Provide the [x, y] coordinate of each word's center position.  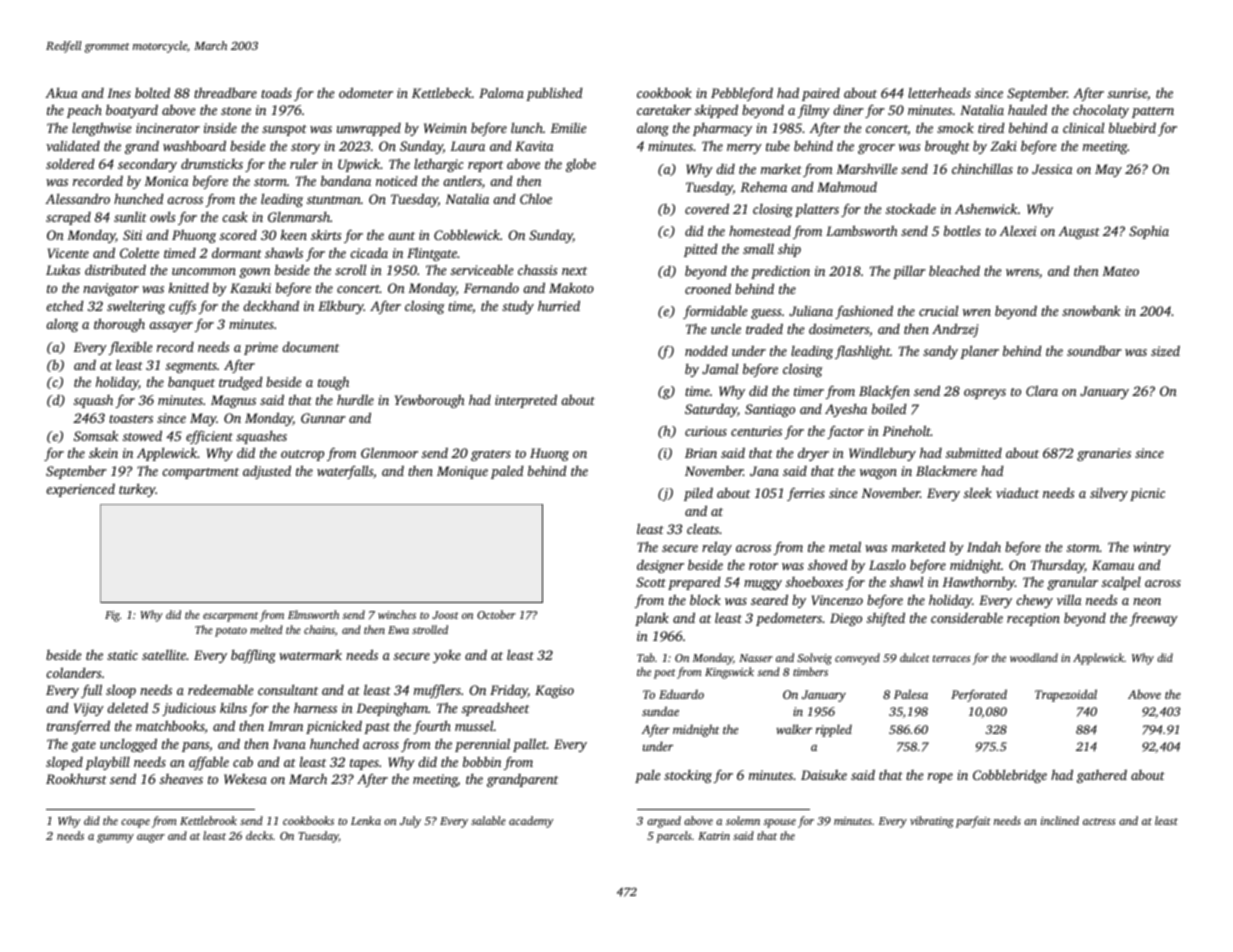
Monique [462, 472]
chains [319, 629]
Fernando [491, 287]
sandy [940, 352]
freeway [1154, 619]
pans [195, 747]
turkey [137, 490]
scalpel [1121, 583]
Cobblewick [467, 234]
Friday [509, 691]
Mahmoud [847, 186]
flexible [131, 348]
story [305, 148]
